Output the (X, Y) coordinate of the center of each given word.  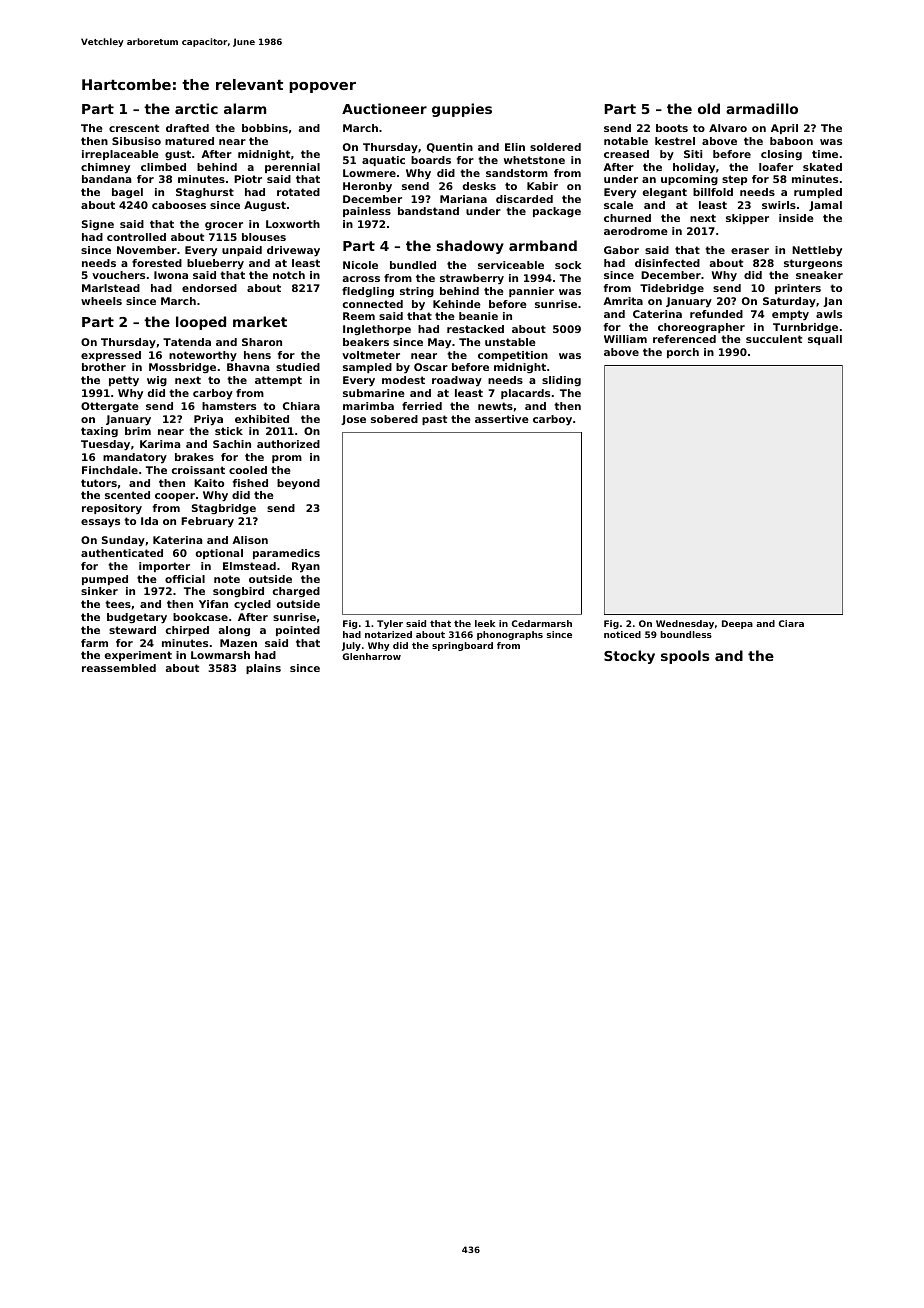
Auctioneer (384, 108)
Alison (250, 540)
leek (485, 623)
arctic (196, 108)
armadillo (762, 108)
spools (685, 657)
